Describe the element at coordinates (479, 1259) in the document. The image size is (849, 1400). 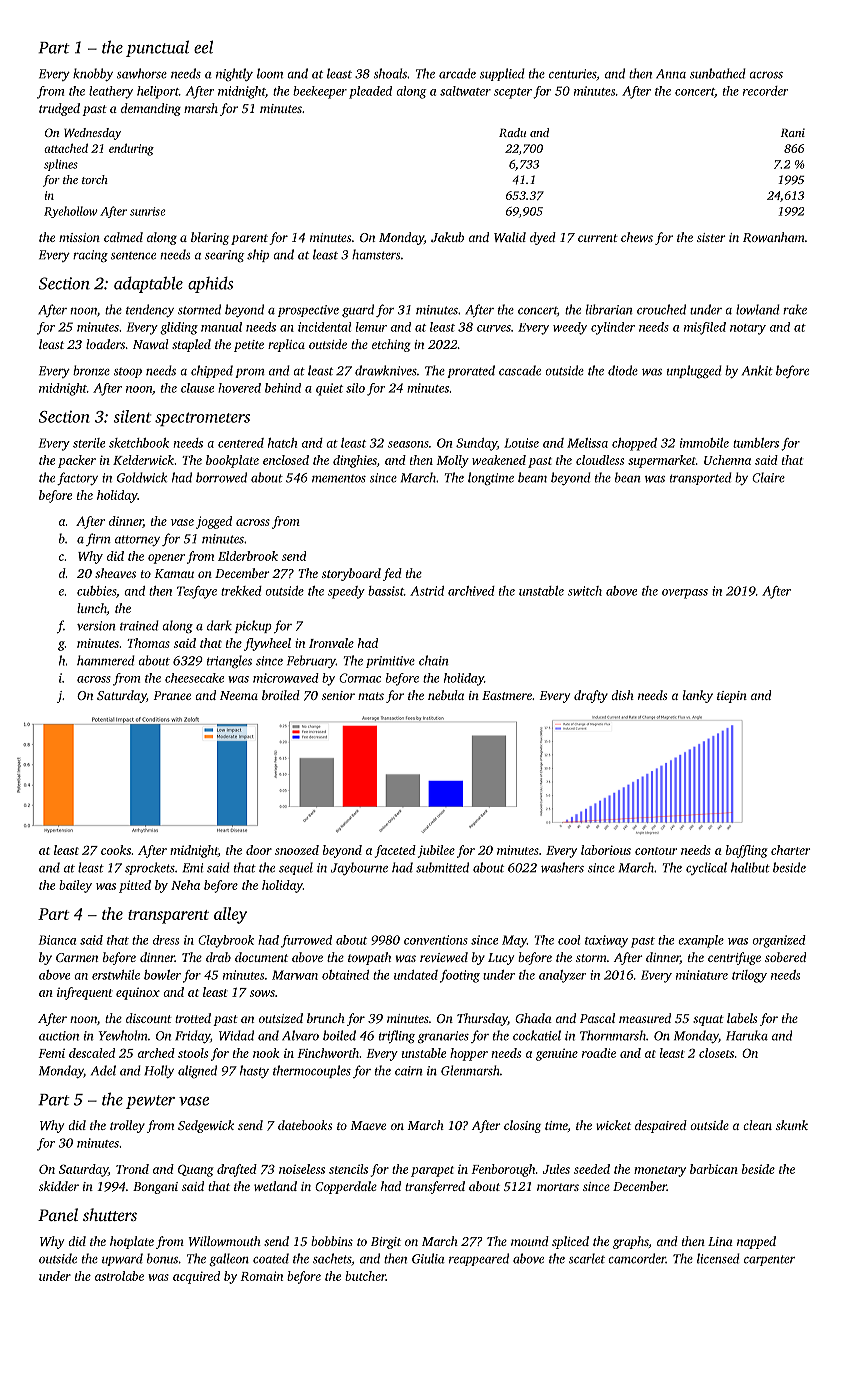
I see `reappeared` at that location.
